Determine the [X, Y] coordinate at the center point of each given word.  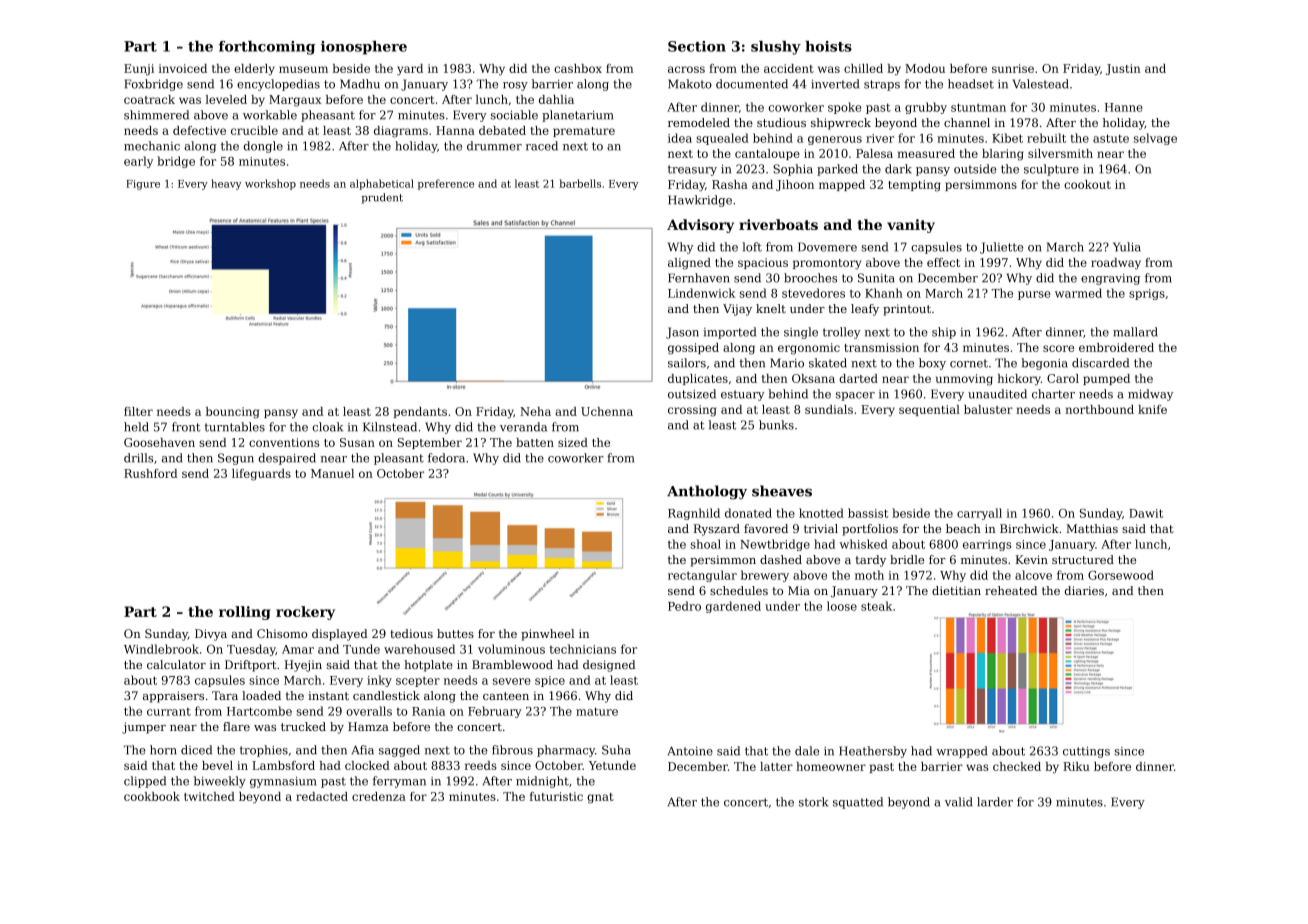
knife [1152, 409]
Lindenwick [701, 293]
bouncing [232, 413]
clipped [145, 782]
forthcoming [267, 48]
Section [697, 46]
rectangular [702, 576]
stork [813, 802]
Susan [357, 442]
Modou [925, 68]
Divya [211, 635]
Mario [787, 363]
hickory [1019, 379]
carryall [979, 514]
